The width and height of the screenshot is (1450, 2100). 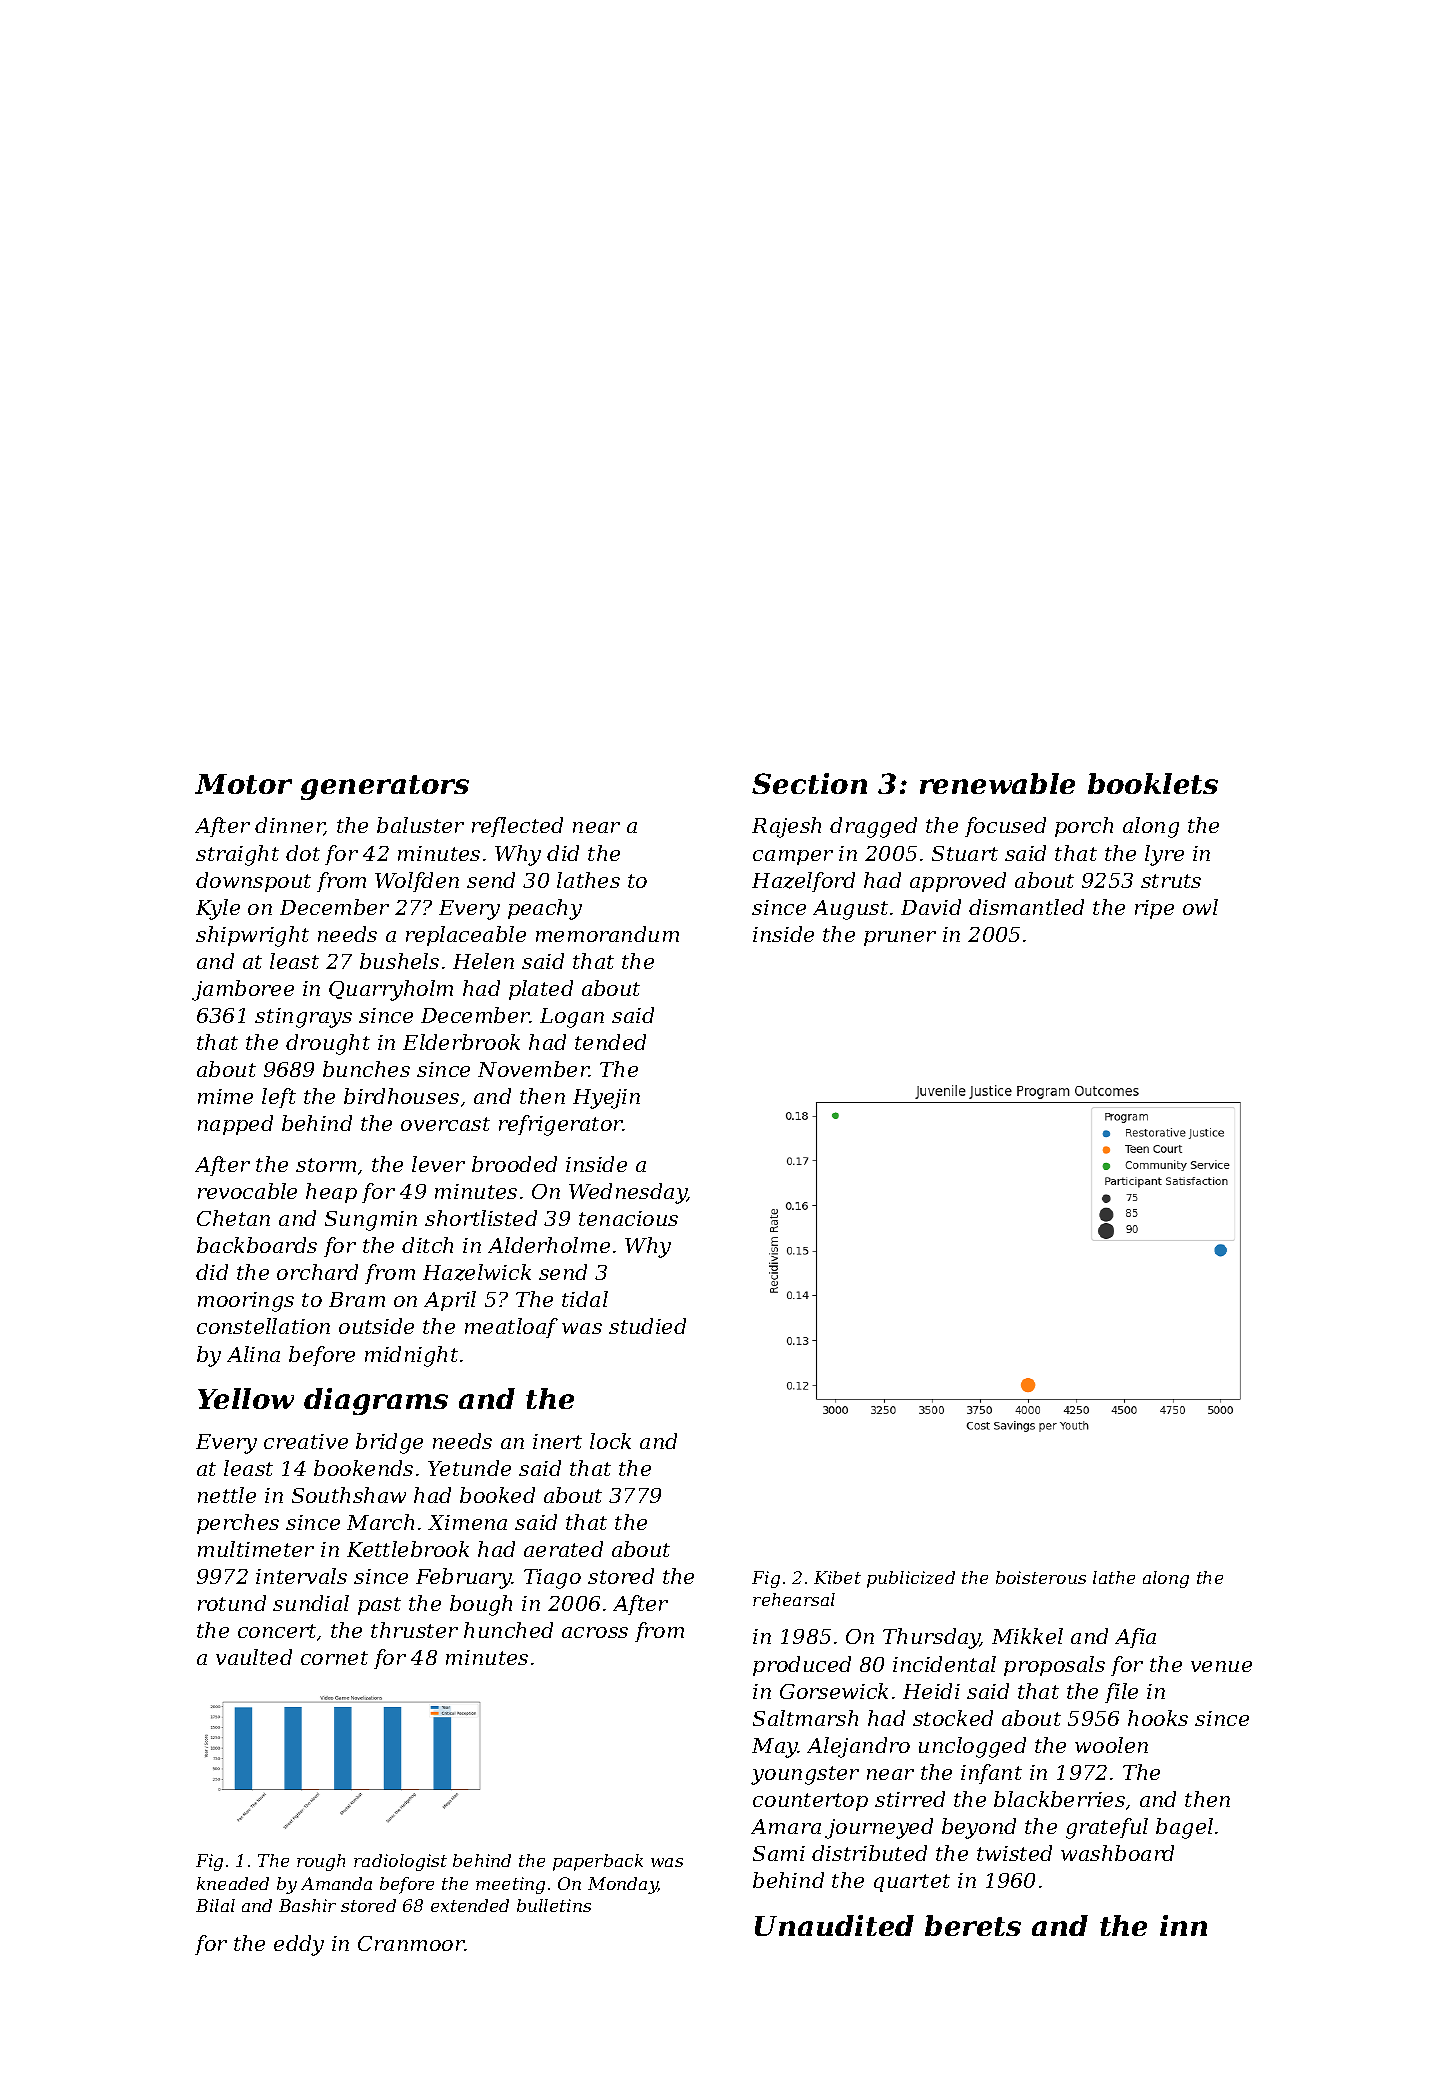 I want to click on Gorsewick, so click(x=834, y=1691).
